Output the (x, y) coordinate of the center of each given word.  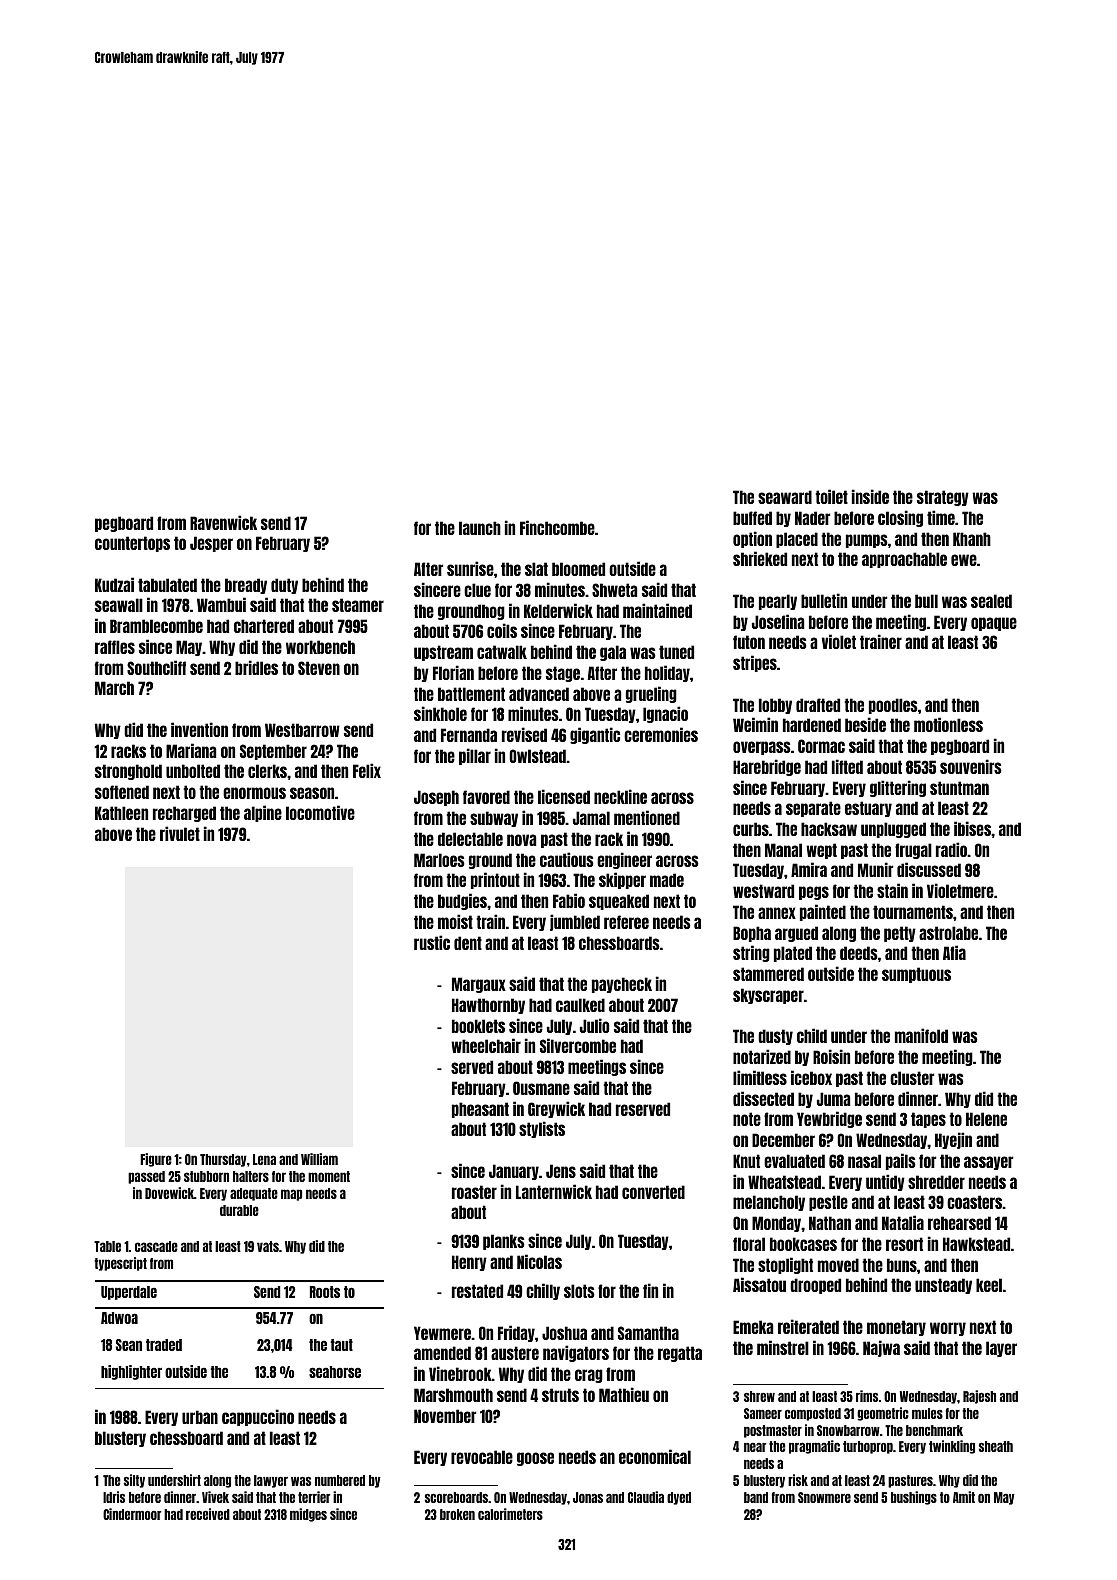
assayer (988, 1163)
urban (200, 1417)
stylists (542, 1129)
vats (268, 1246)
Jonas (588, 1497)
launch (480, 528)
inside (870, 496)
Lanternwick (554, 1191)
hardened (812, 725)
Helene (986, 1119)
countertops (132, 544)
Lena (264, 1159)
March (114, 688)
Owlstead (537, 756)
